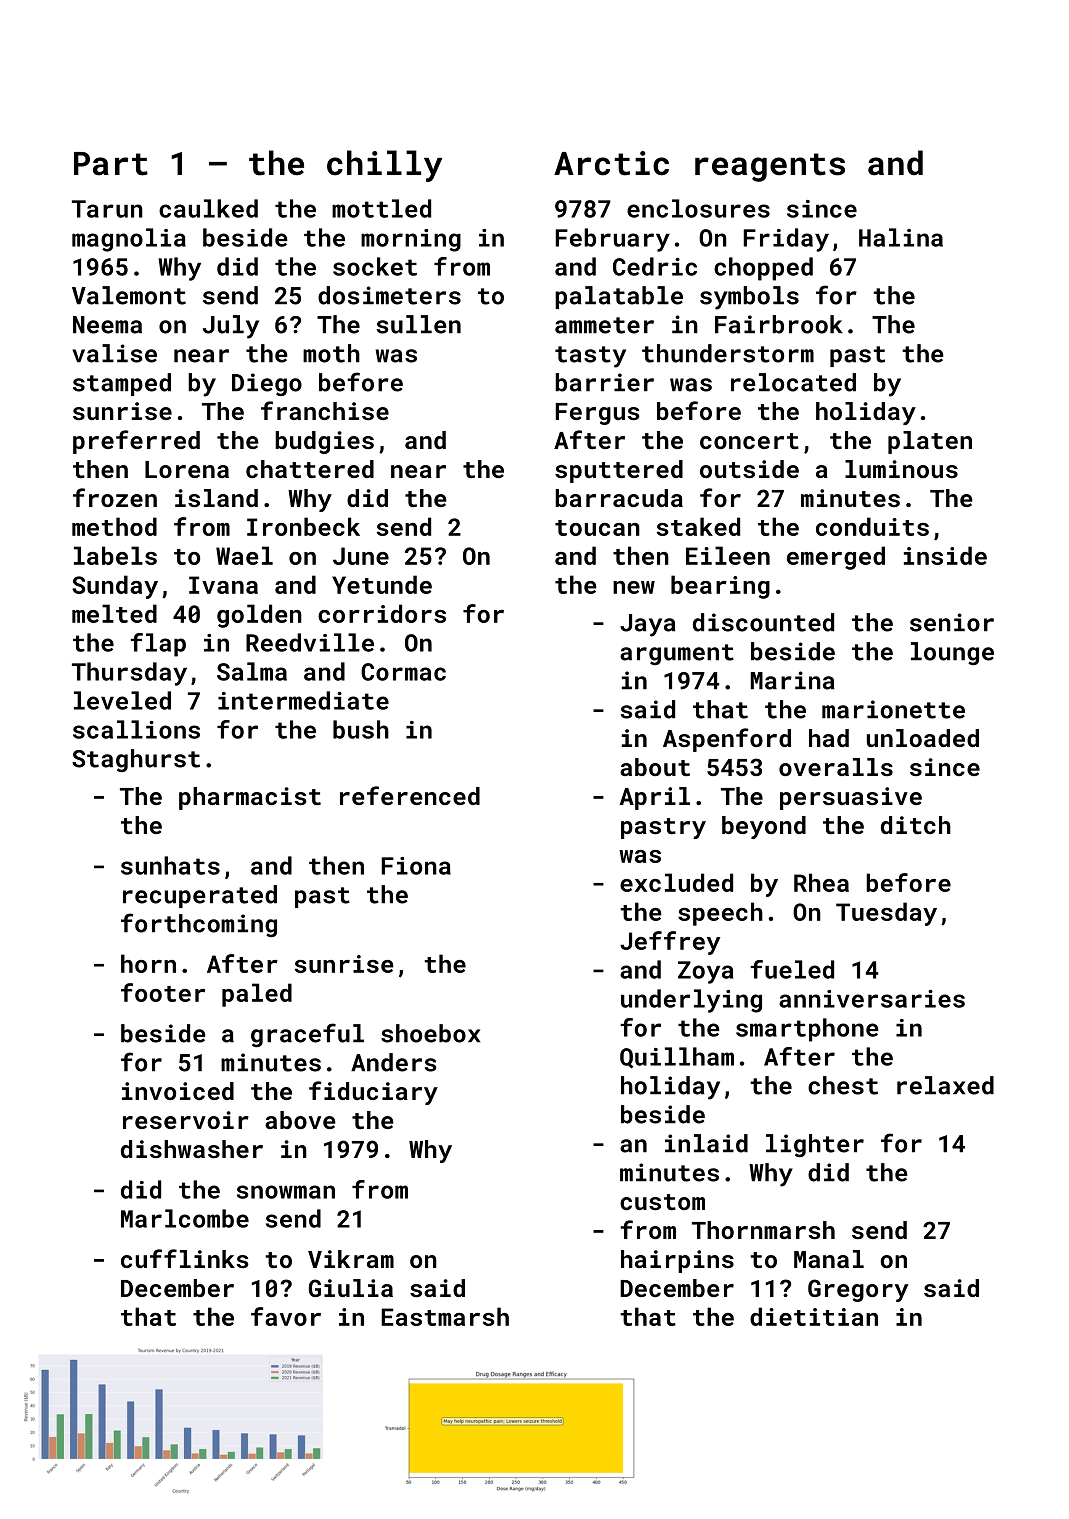 The image size is (1069, 1519). What do you see at coordinates (836, 558) in the document?
I see `emerged` at bounding box center [836, 558].
